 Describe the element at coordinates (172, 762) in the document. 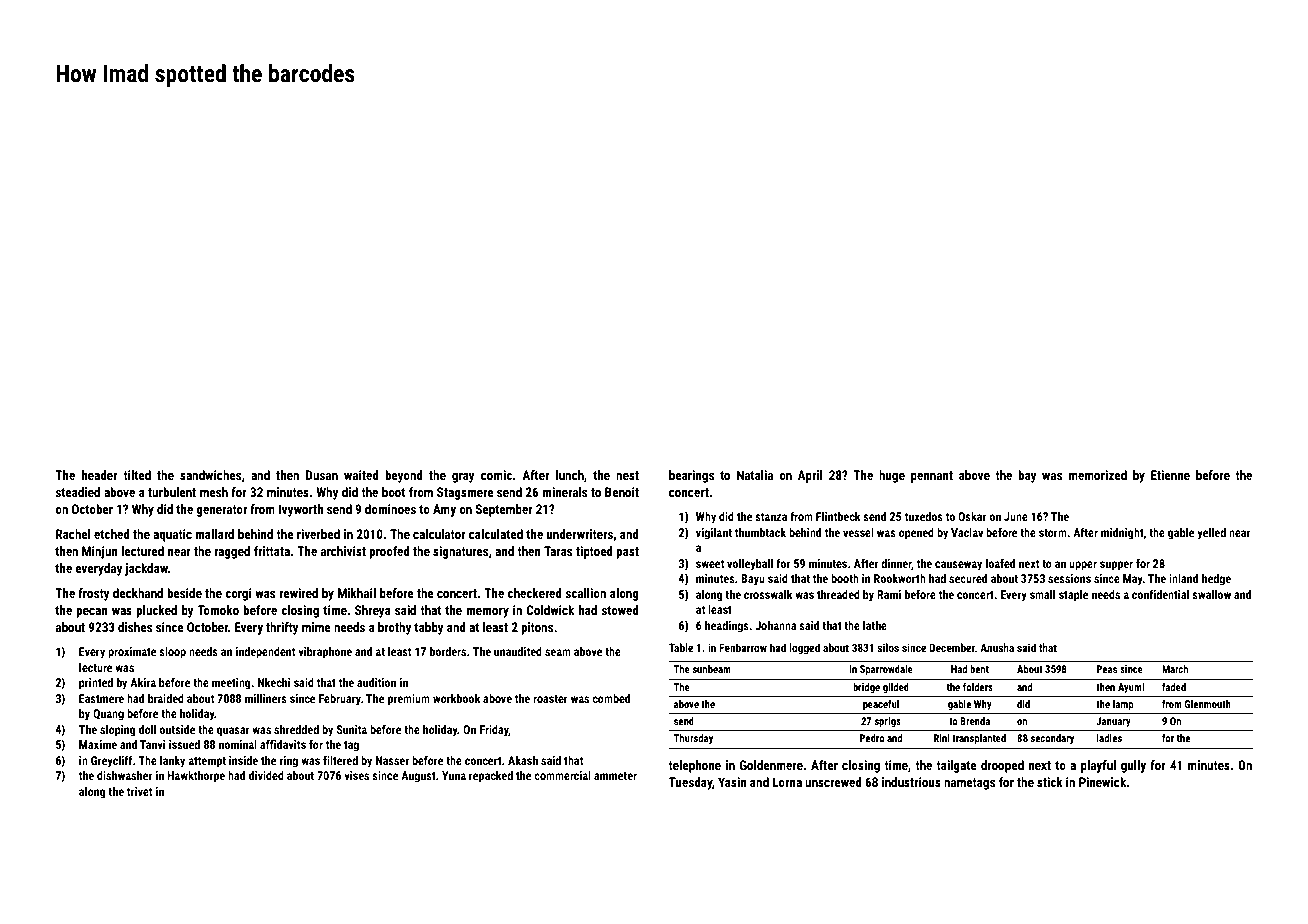

I see `lanky` at that location.
